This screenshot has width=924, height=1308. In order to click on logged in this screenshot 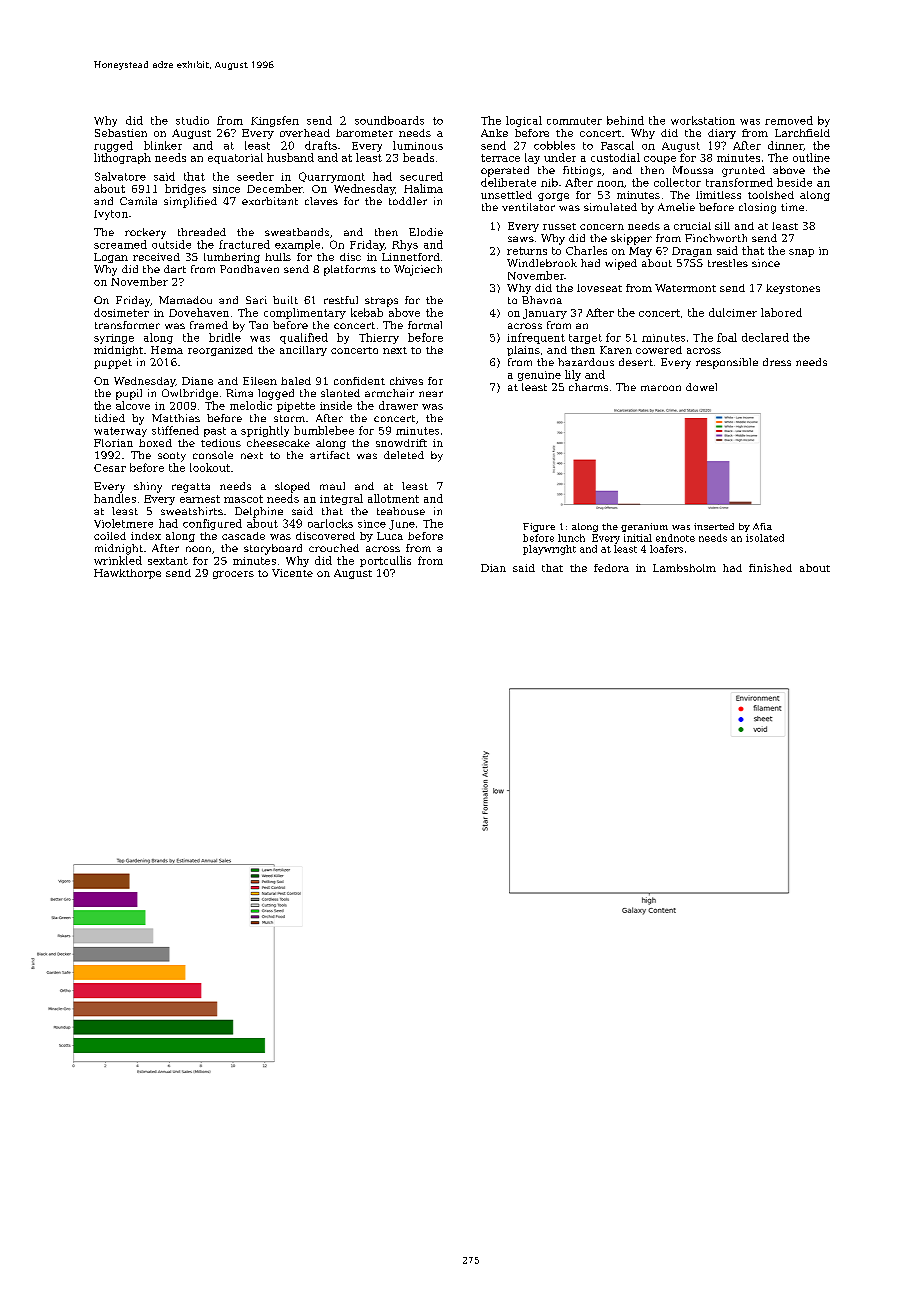, I will do `click(276, 394)`.
